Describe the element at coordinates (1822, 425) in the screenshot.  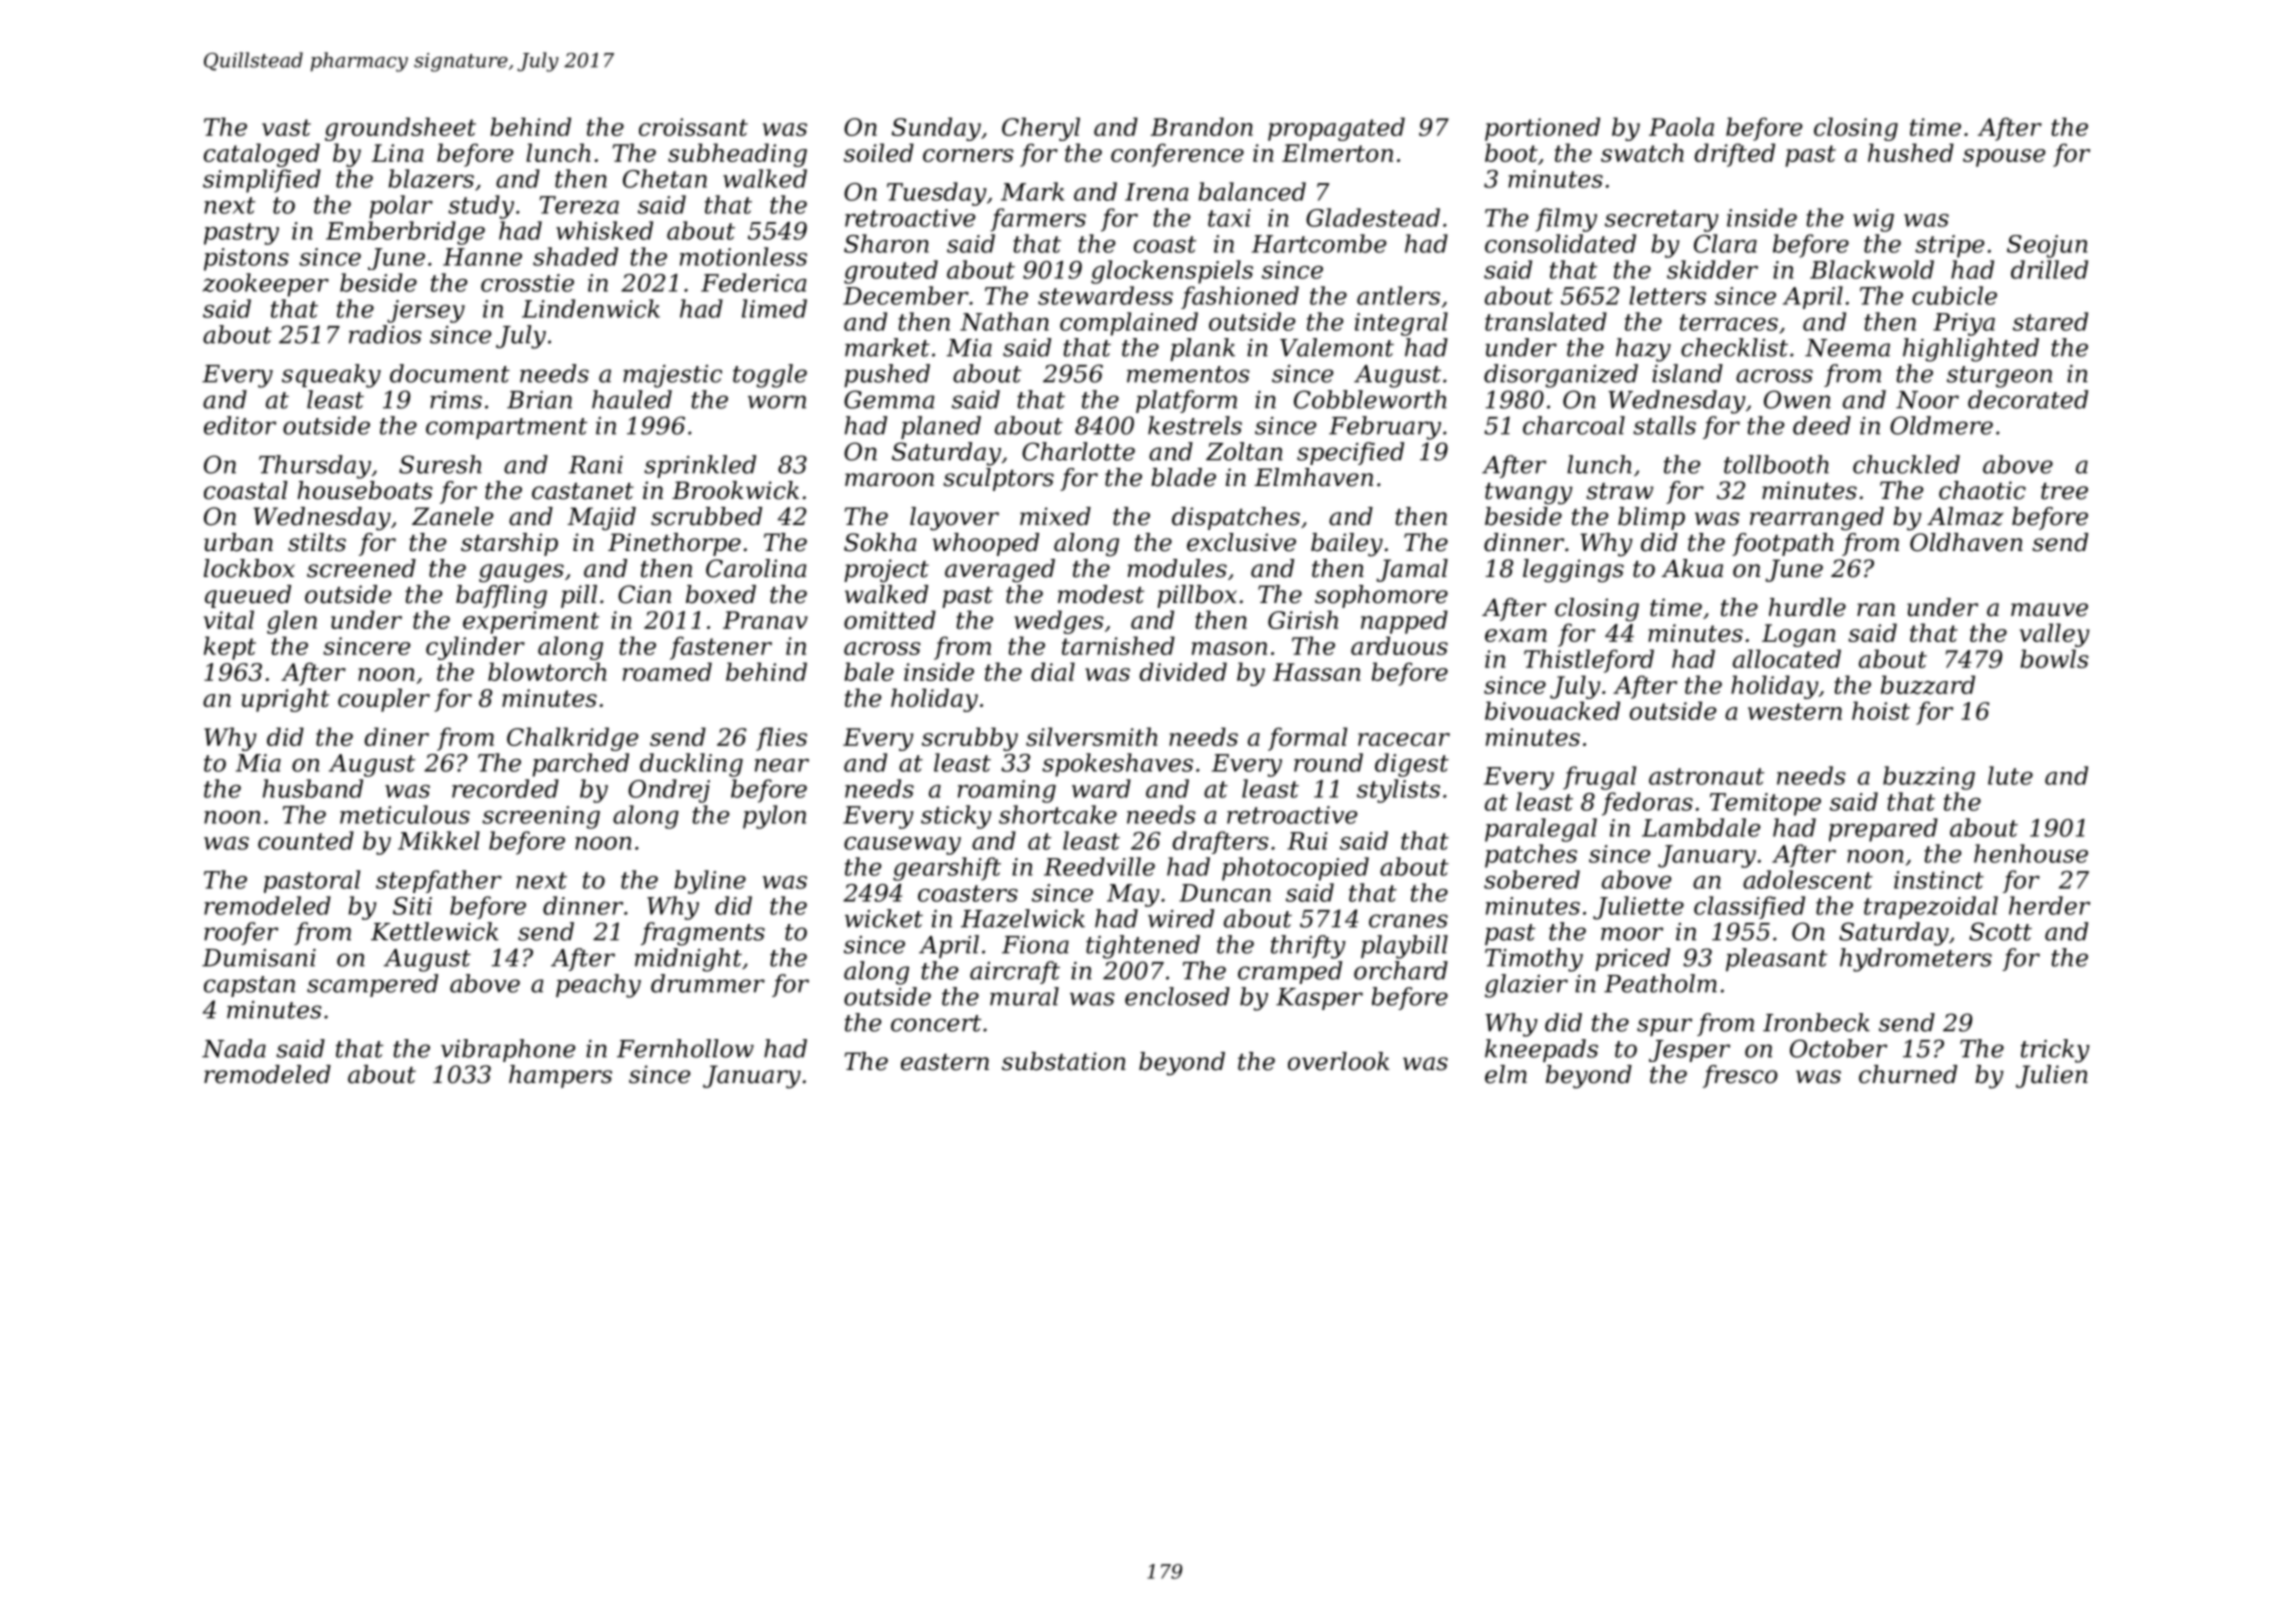
I see `deed` at that location.
